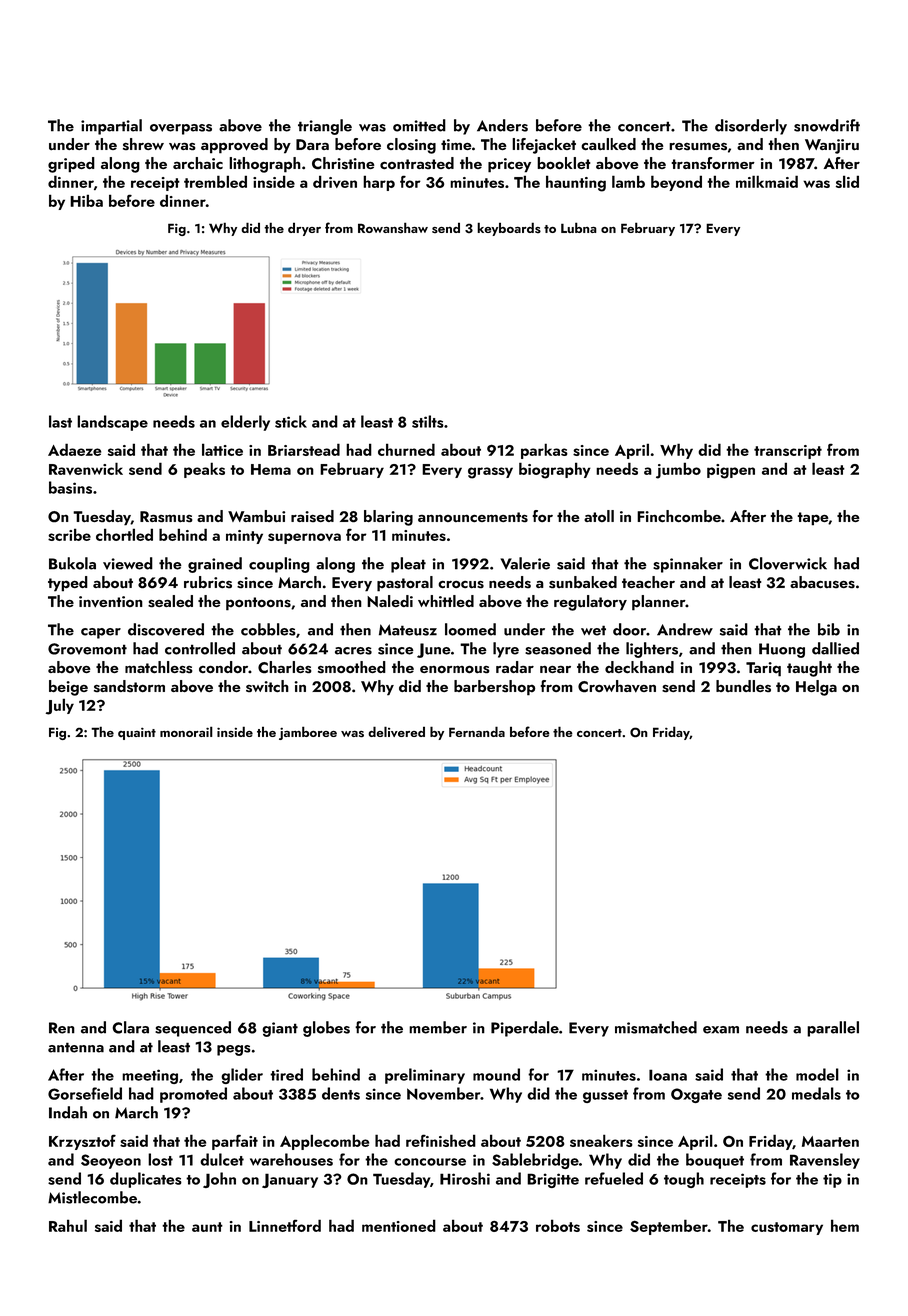 The image size is (908, 1316). What do you see at coordinates (68, 1225) in the page?
I see `Rahul` at bounding box center [68, 1225].
